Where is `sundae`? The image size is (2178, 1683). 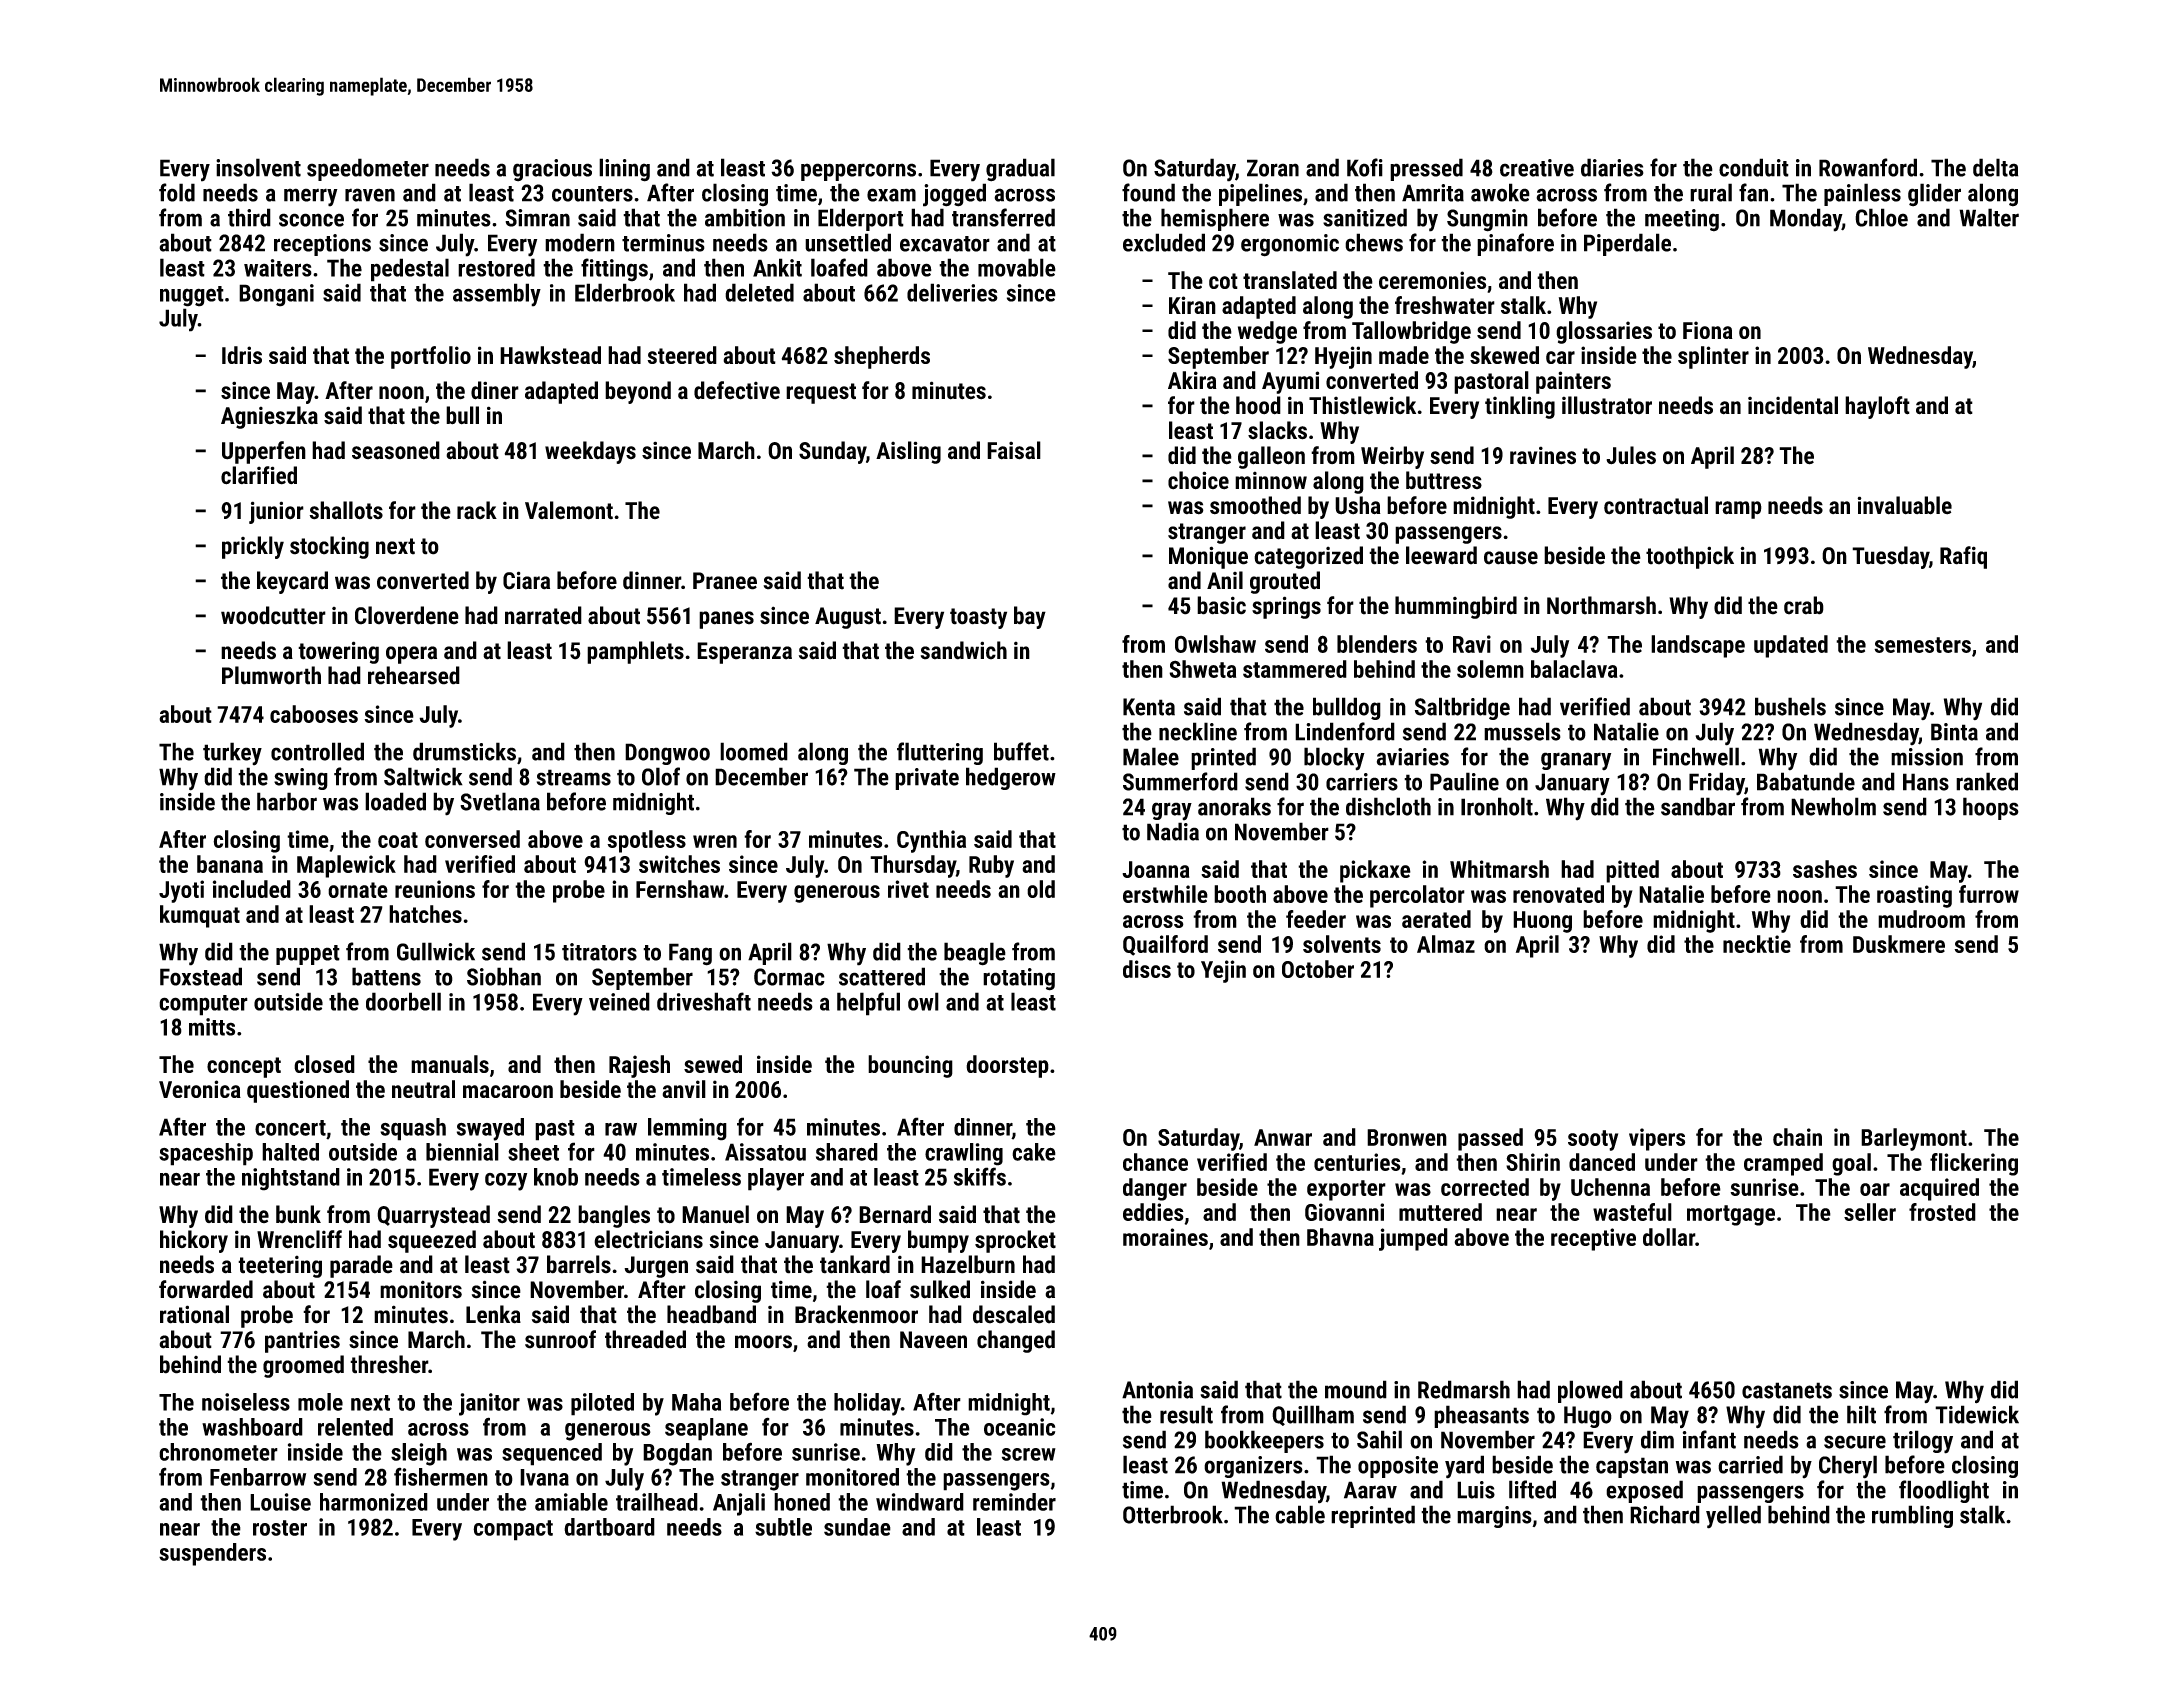 sundae is located at coordinates (857, 1527).
